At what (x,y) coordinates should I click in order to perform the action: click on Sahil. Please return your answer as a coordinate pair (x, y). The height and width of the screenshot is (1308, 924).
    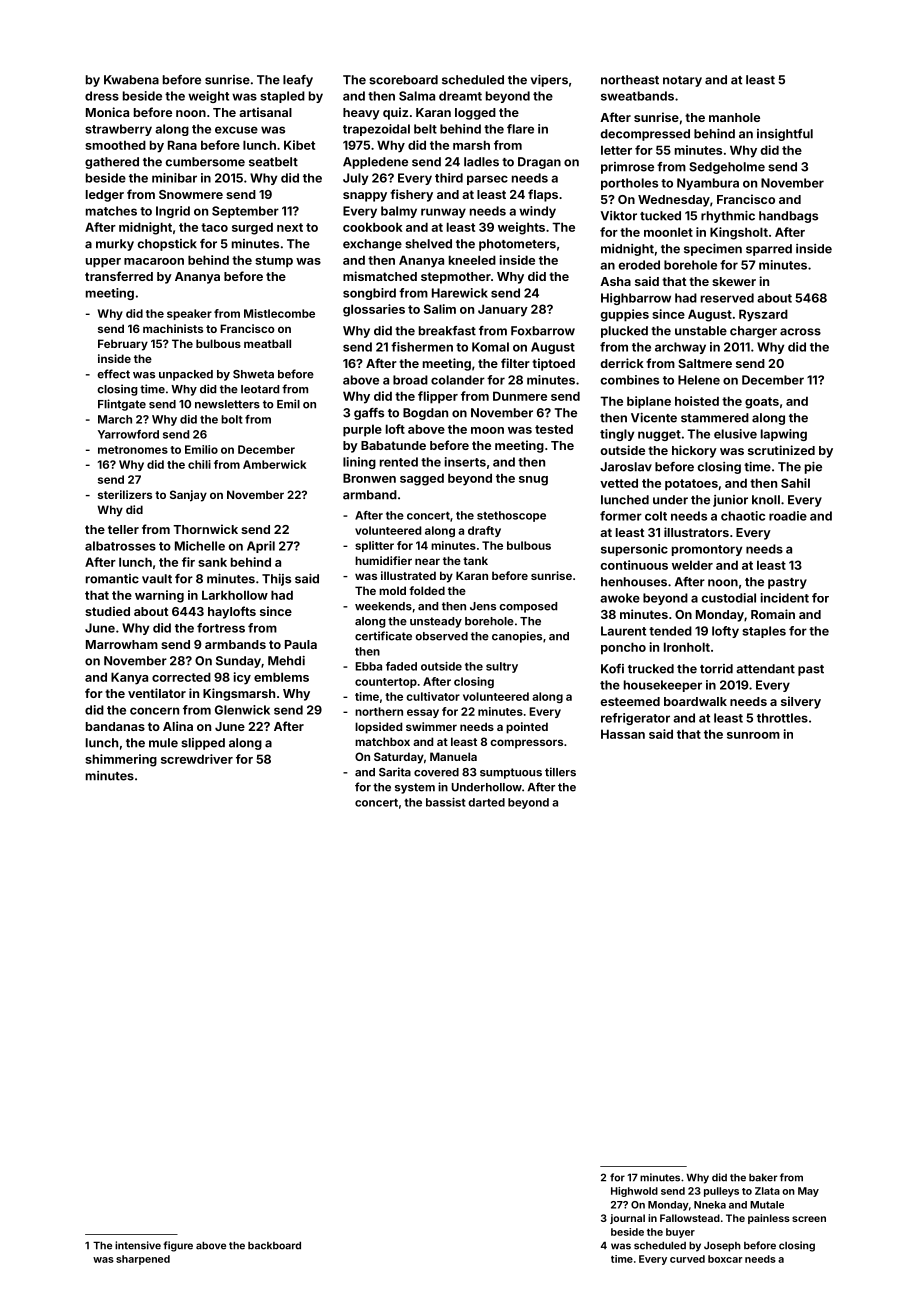
    Looking at the image, I should click on (795, 483).
